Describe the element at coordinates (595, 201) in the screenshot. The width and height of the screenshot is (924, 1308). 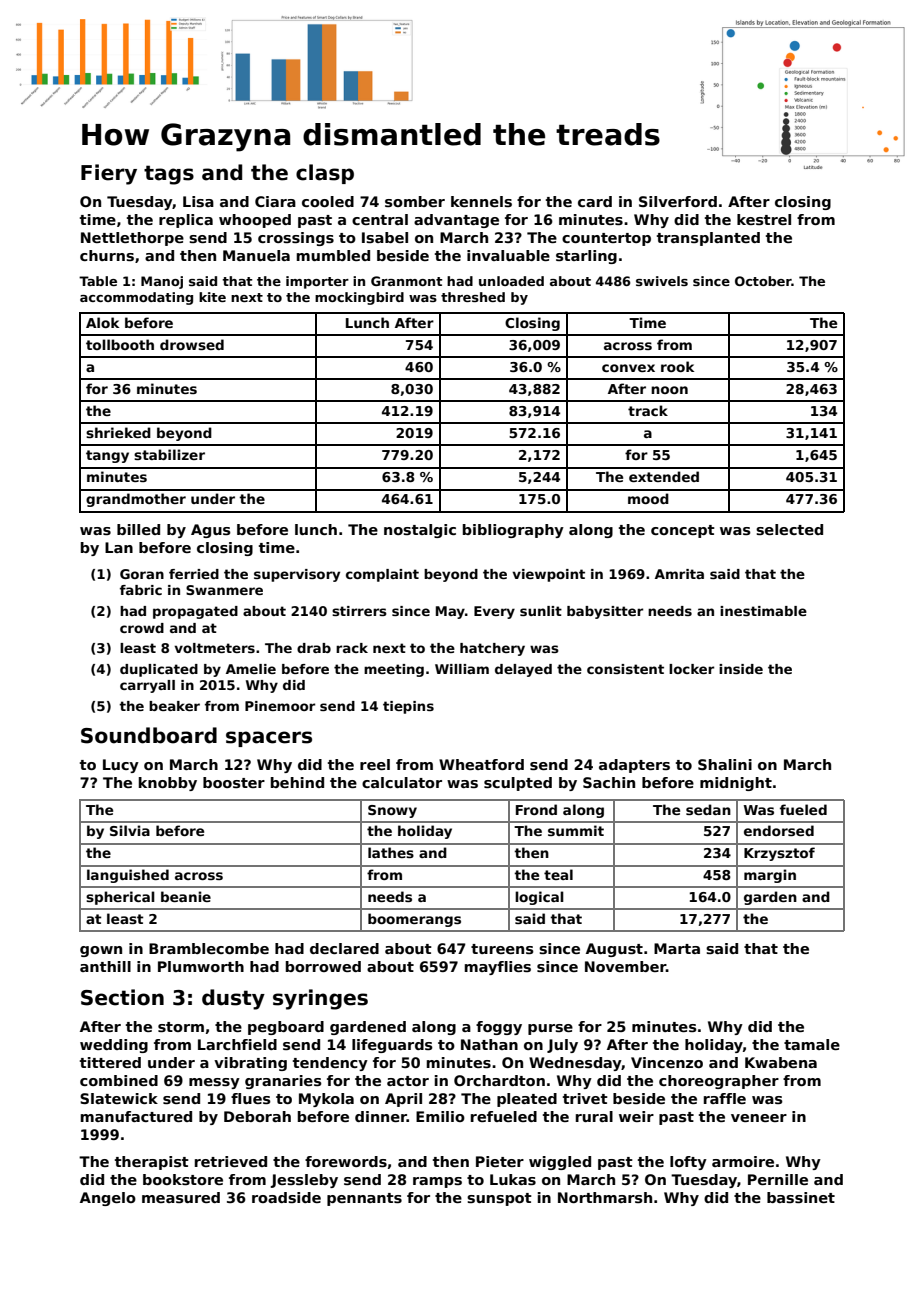
I see `card` at that location.
